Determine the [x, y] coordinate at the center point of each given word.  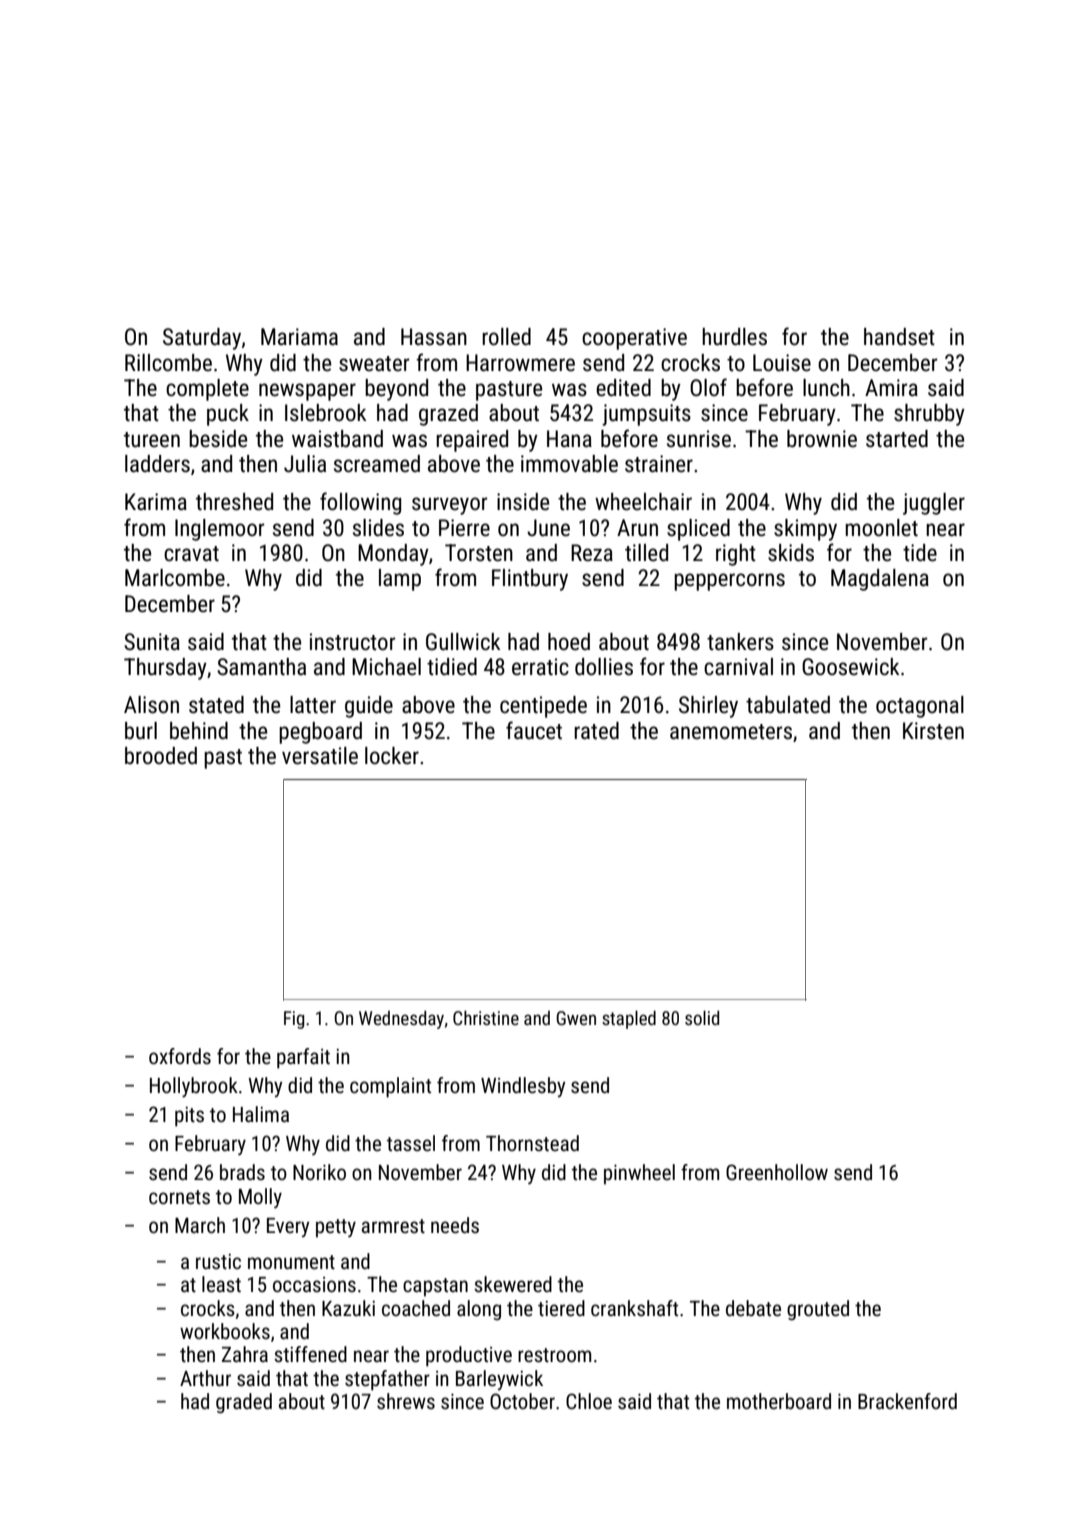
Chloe [589, 1401]
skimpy [805, 530]
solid [702, 1017]
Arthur [205, 1378]
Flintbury [530, 580]
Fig [294, 1020]
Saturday [202, 339]
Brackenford [907, 1401]
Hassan [434, 337]
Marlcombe [175, 578]
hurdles [734, 337]
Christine [486, 1017]
